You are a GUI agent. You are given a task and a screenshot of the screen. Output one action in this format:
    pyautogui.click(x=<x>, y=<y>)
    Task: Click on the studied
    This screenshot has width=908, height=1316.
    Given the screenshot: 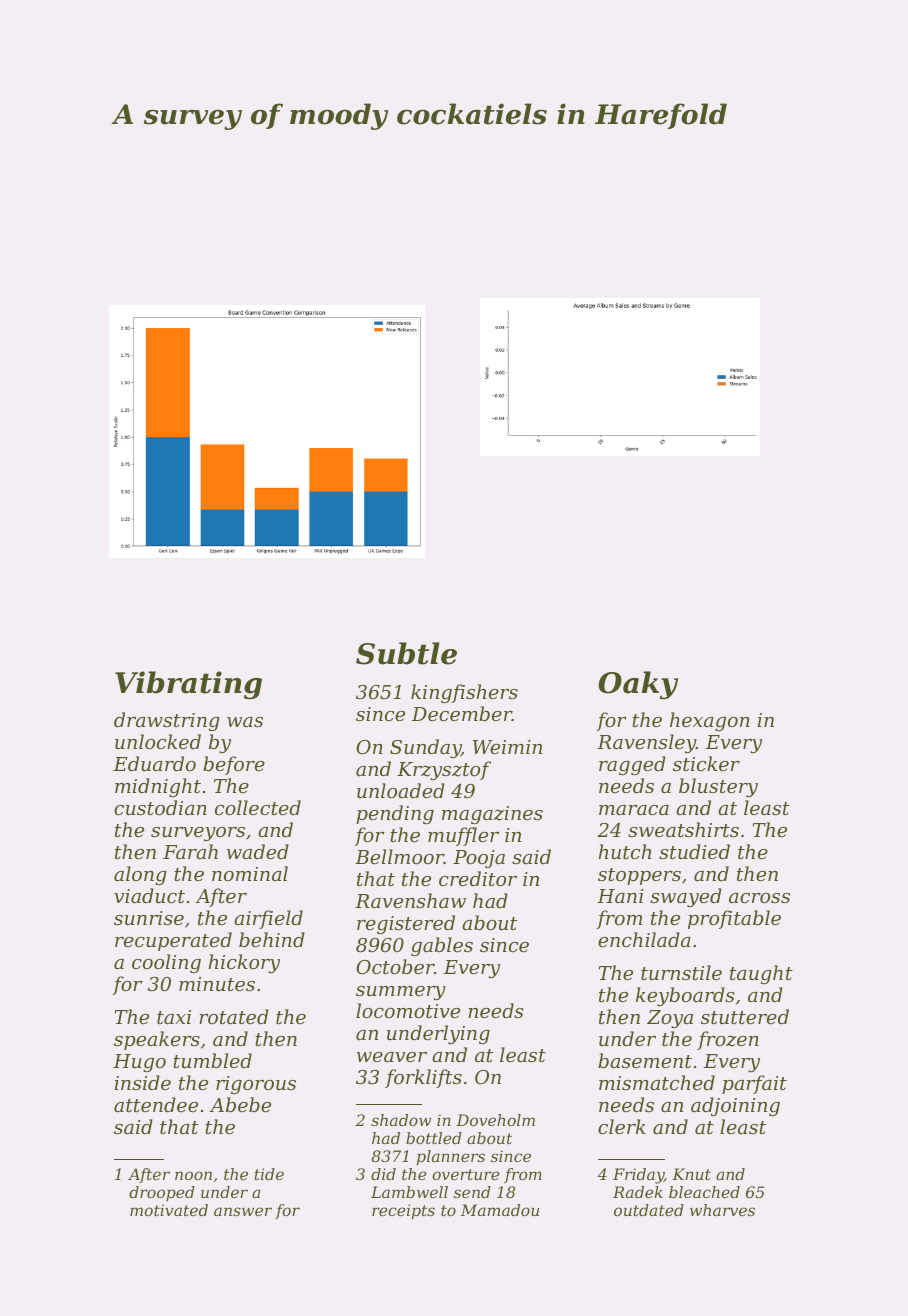 What is the action you would take?
    pyautogui.click(x=694, y=851)
